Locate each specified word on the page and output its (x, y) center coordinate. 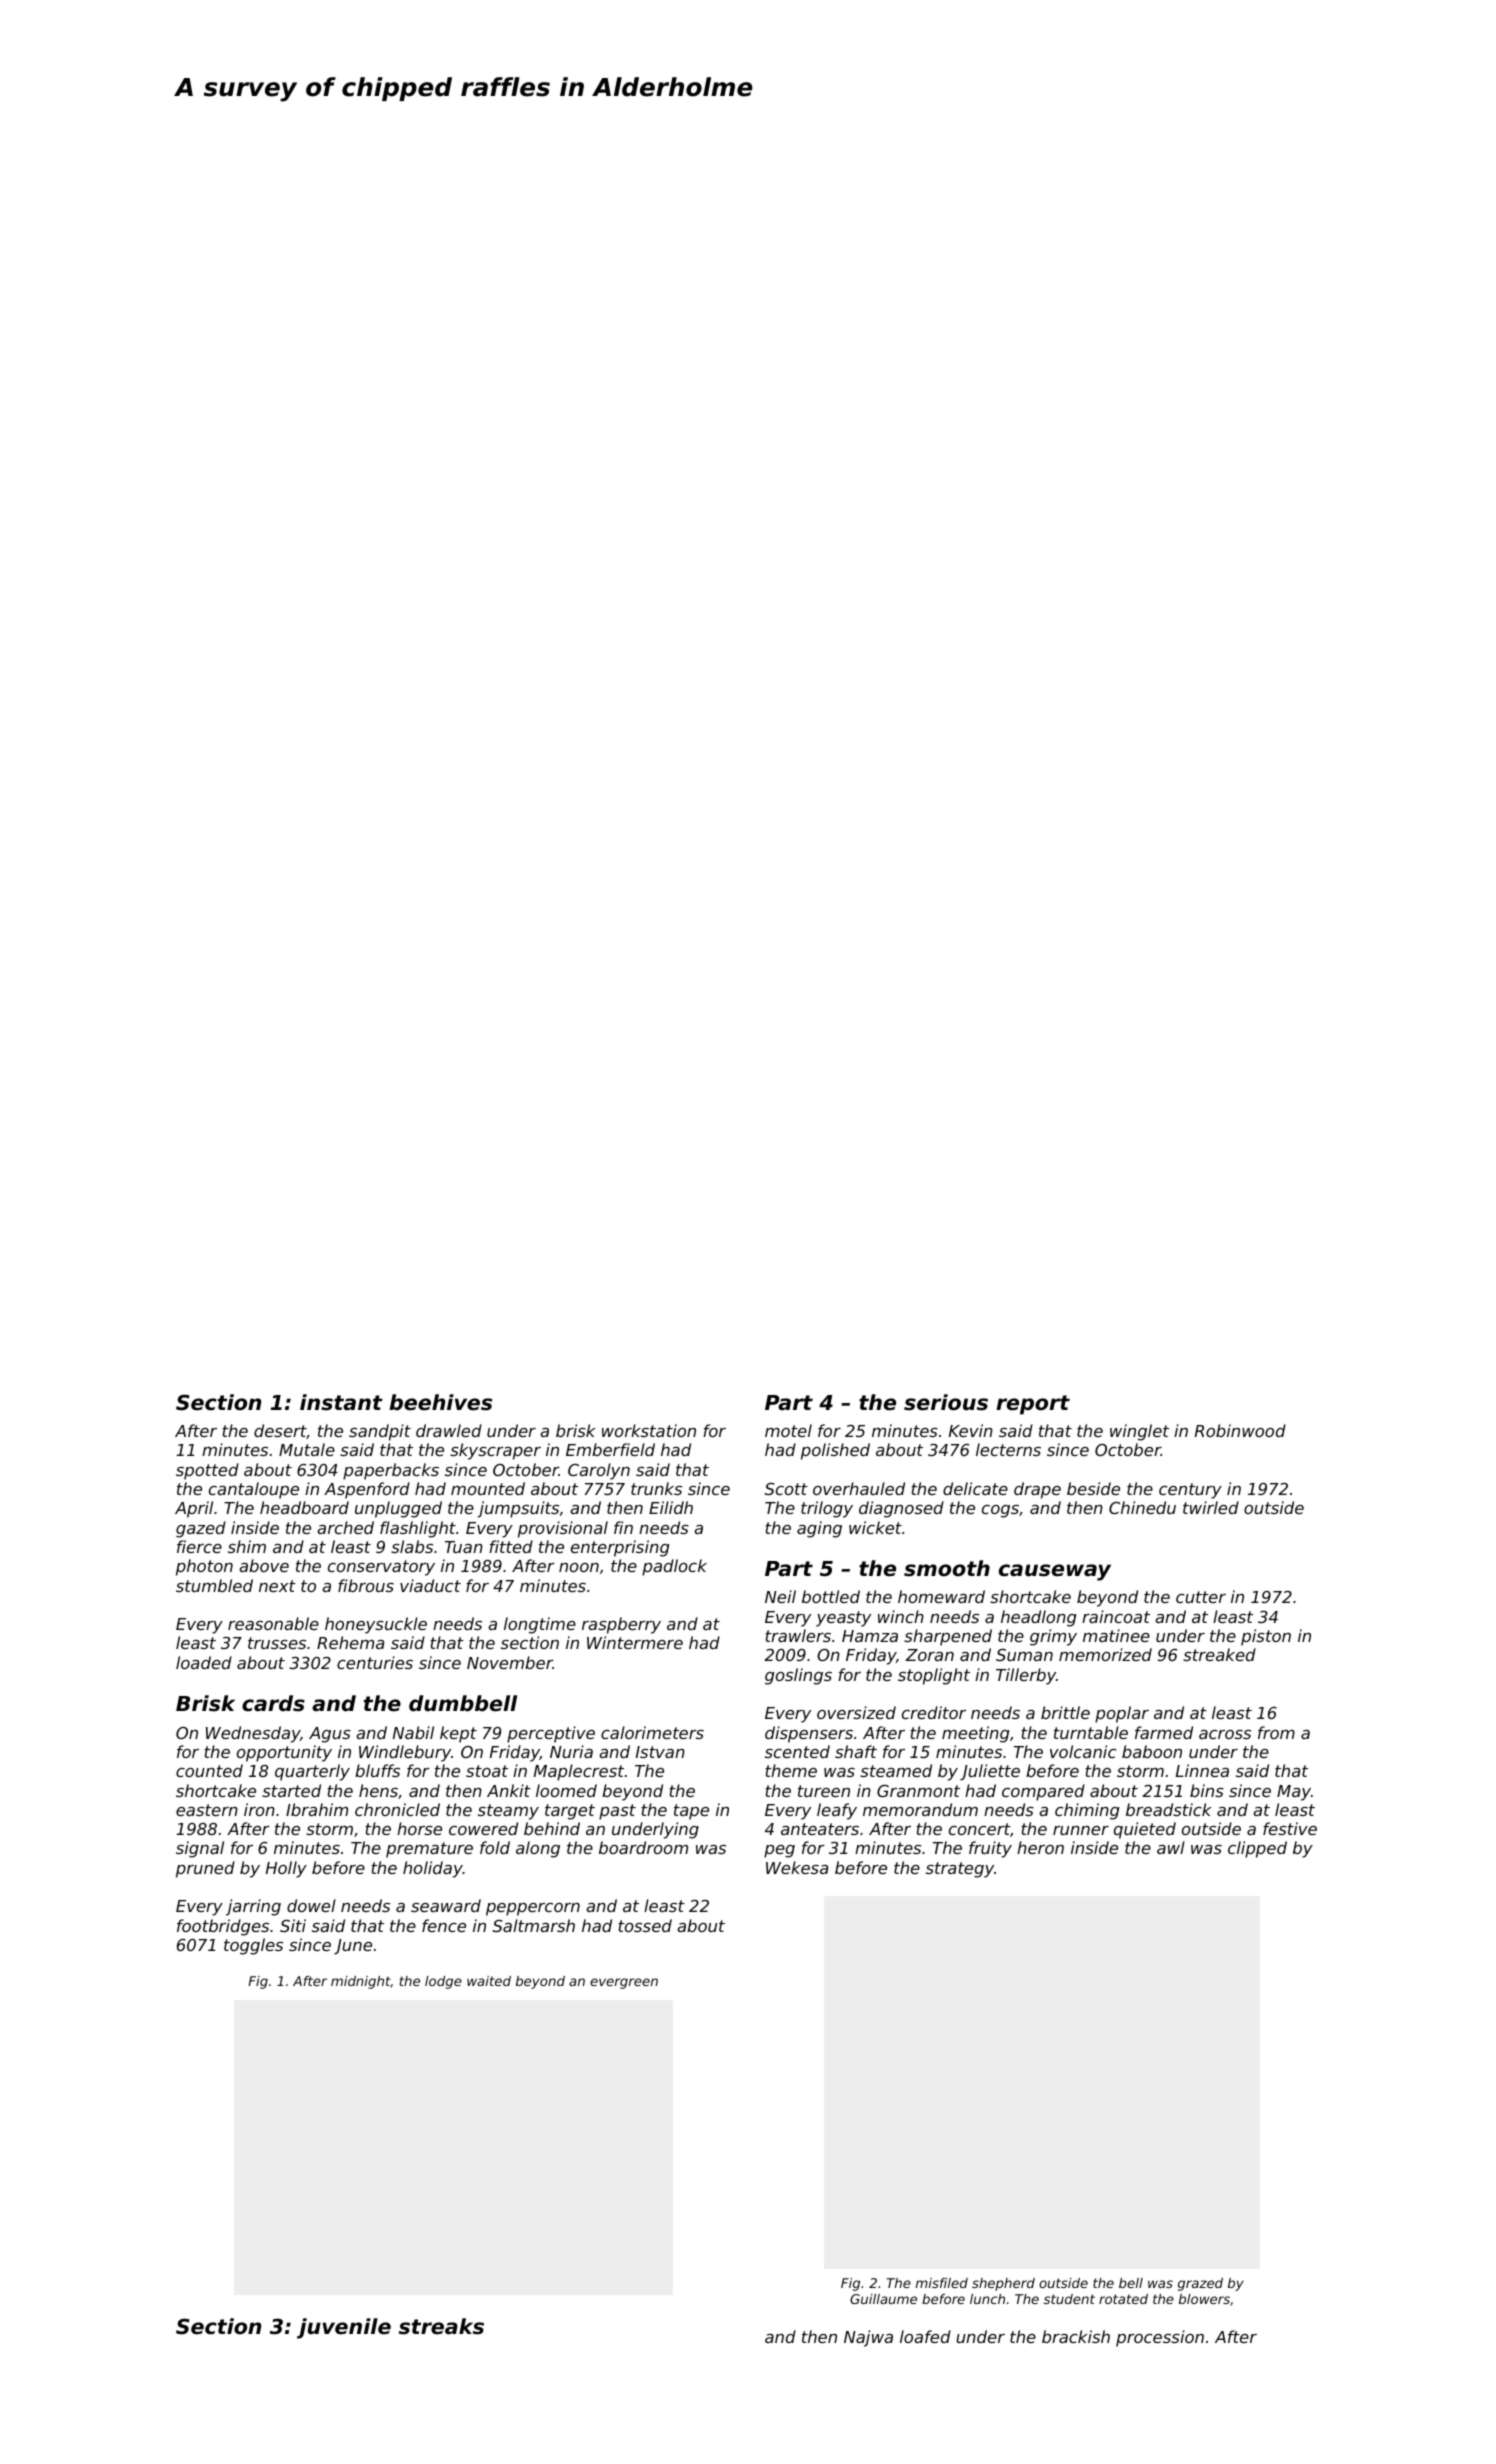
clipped (1257, 1849)
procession (1160, 2338)
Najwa (868, 2338)
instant (341, 1402)
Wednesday (253, 1734)
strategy (960, 1870)
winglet (1139, 1432)
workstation (649, 1430)
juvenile (344, 2328)
